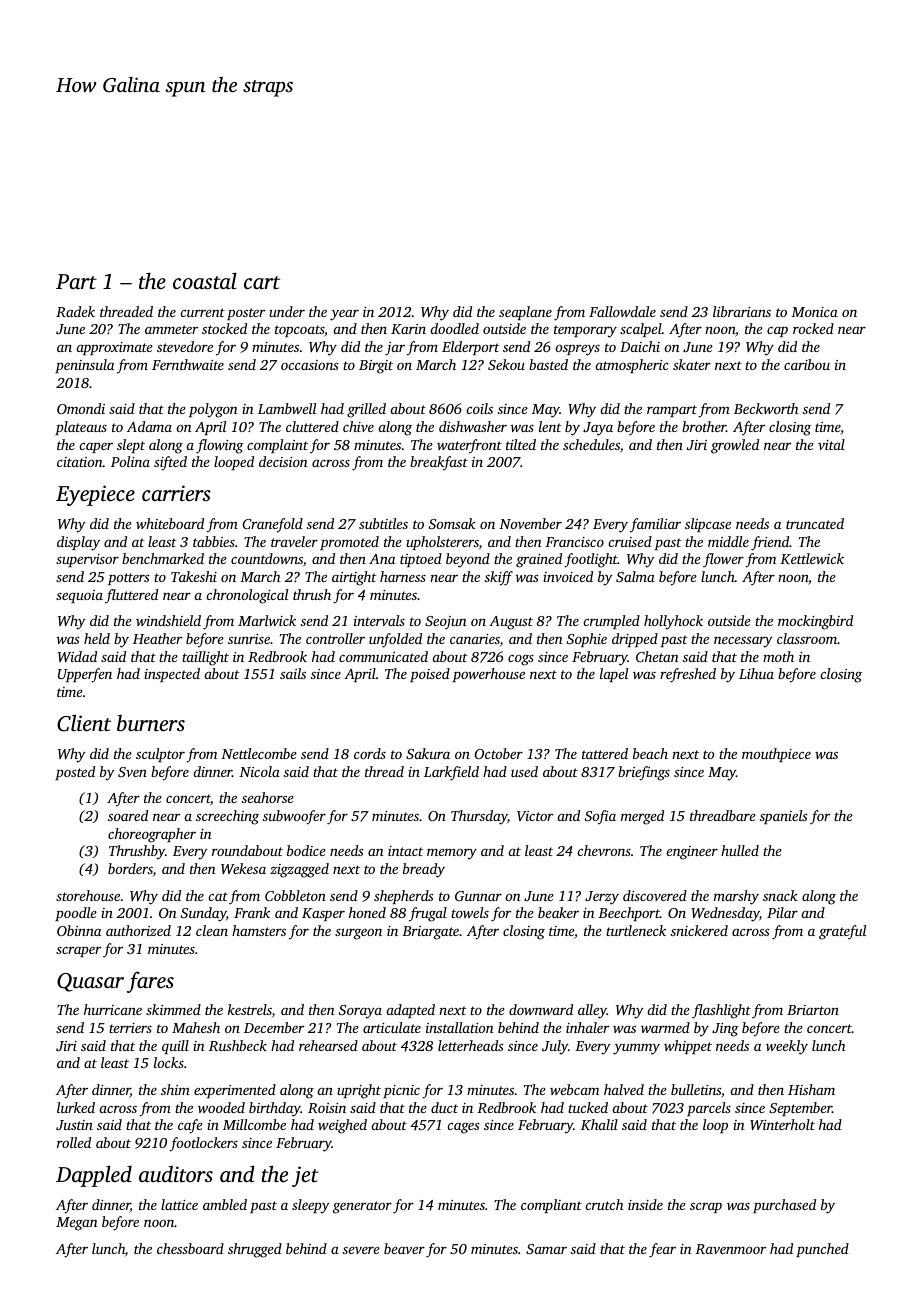  I want to click on stocked, so click(224, 328).
